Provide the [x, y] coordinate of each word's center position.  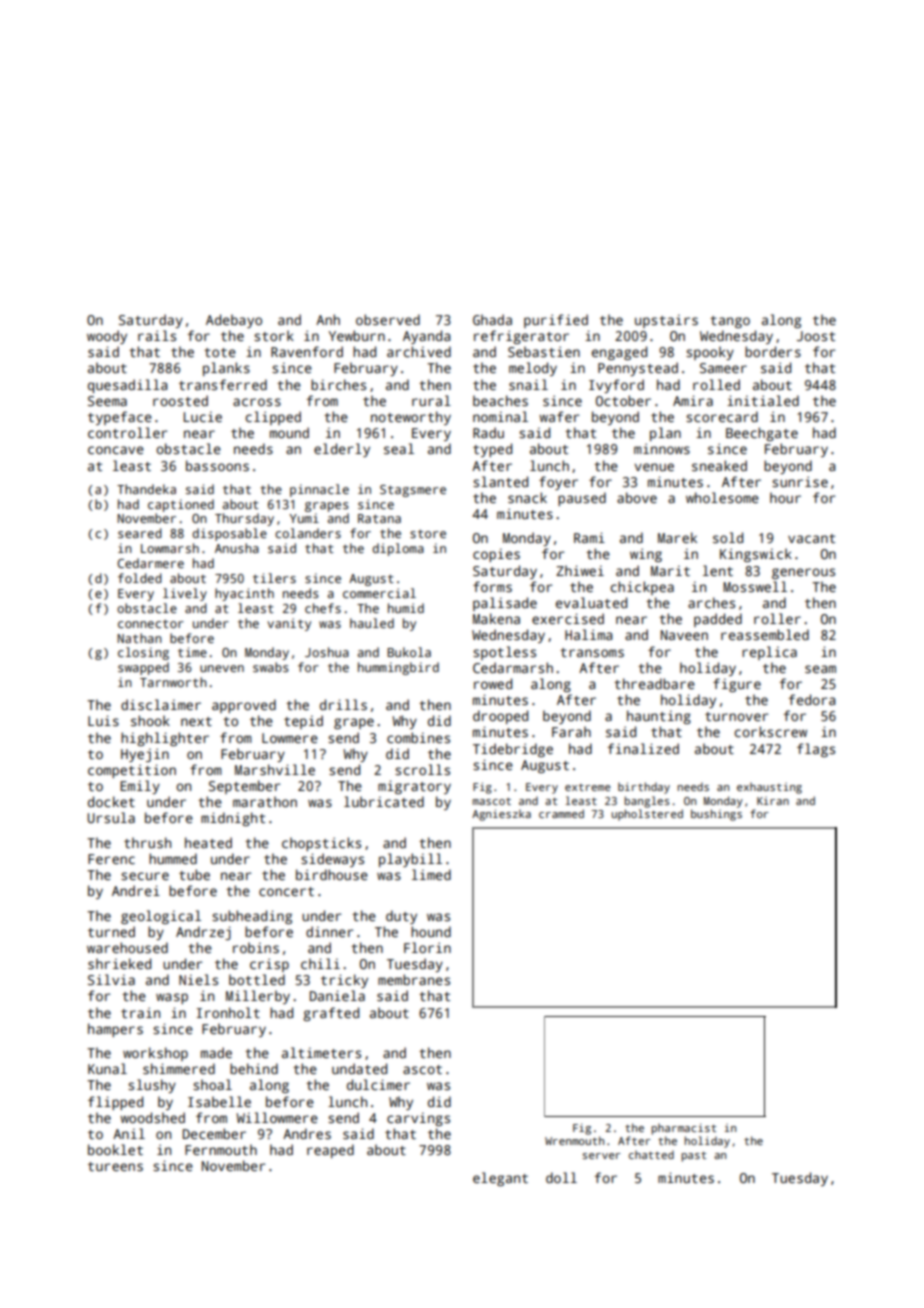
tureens [115, 1166]
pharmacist [684, 1129]
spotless [504, 653]
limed [431, 874]
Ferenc [111, 859]
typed [492, 450]
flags [816, 750]
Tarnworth [173, 682]
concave [116, 450]
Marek [677, 537]
